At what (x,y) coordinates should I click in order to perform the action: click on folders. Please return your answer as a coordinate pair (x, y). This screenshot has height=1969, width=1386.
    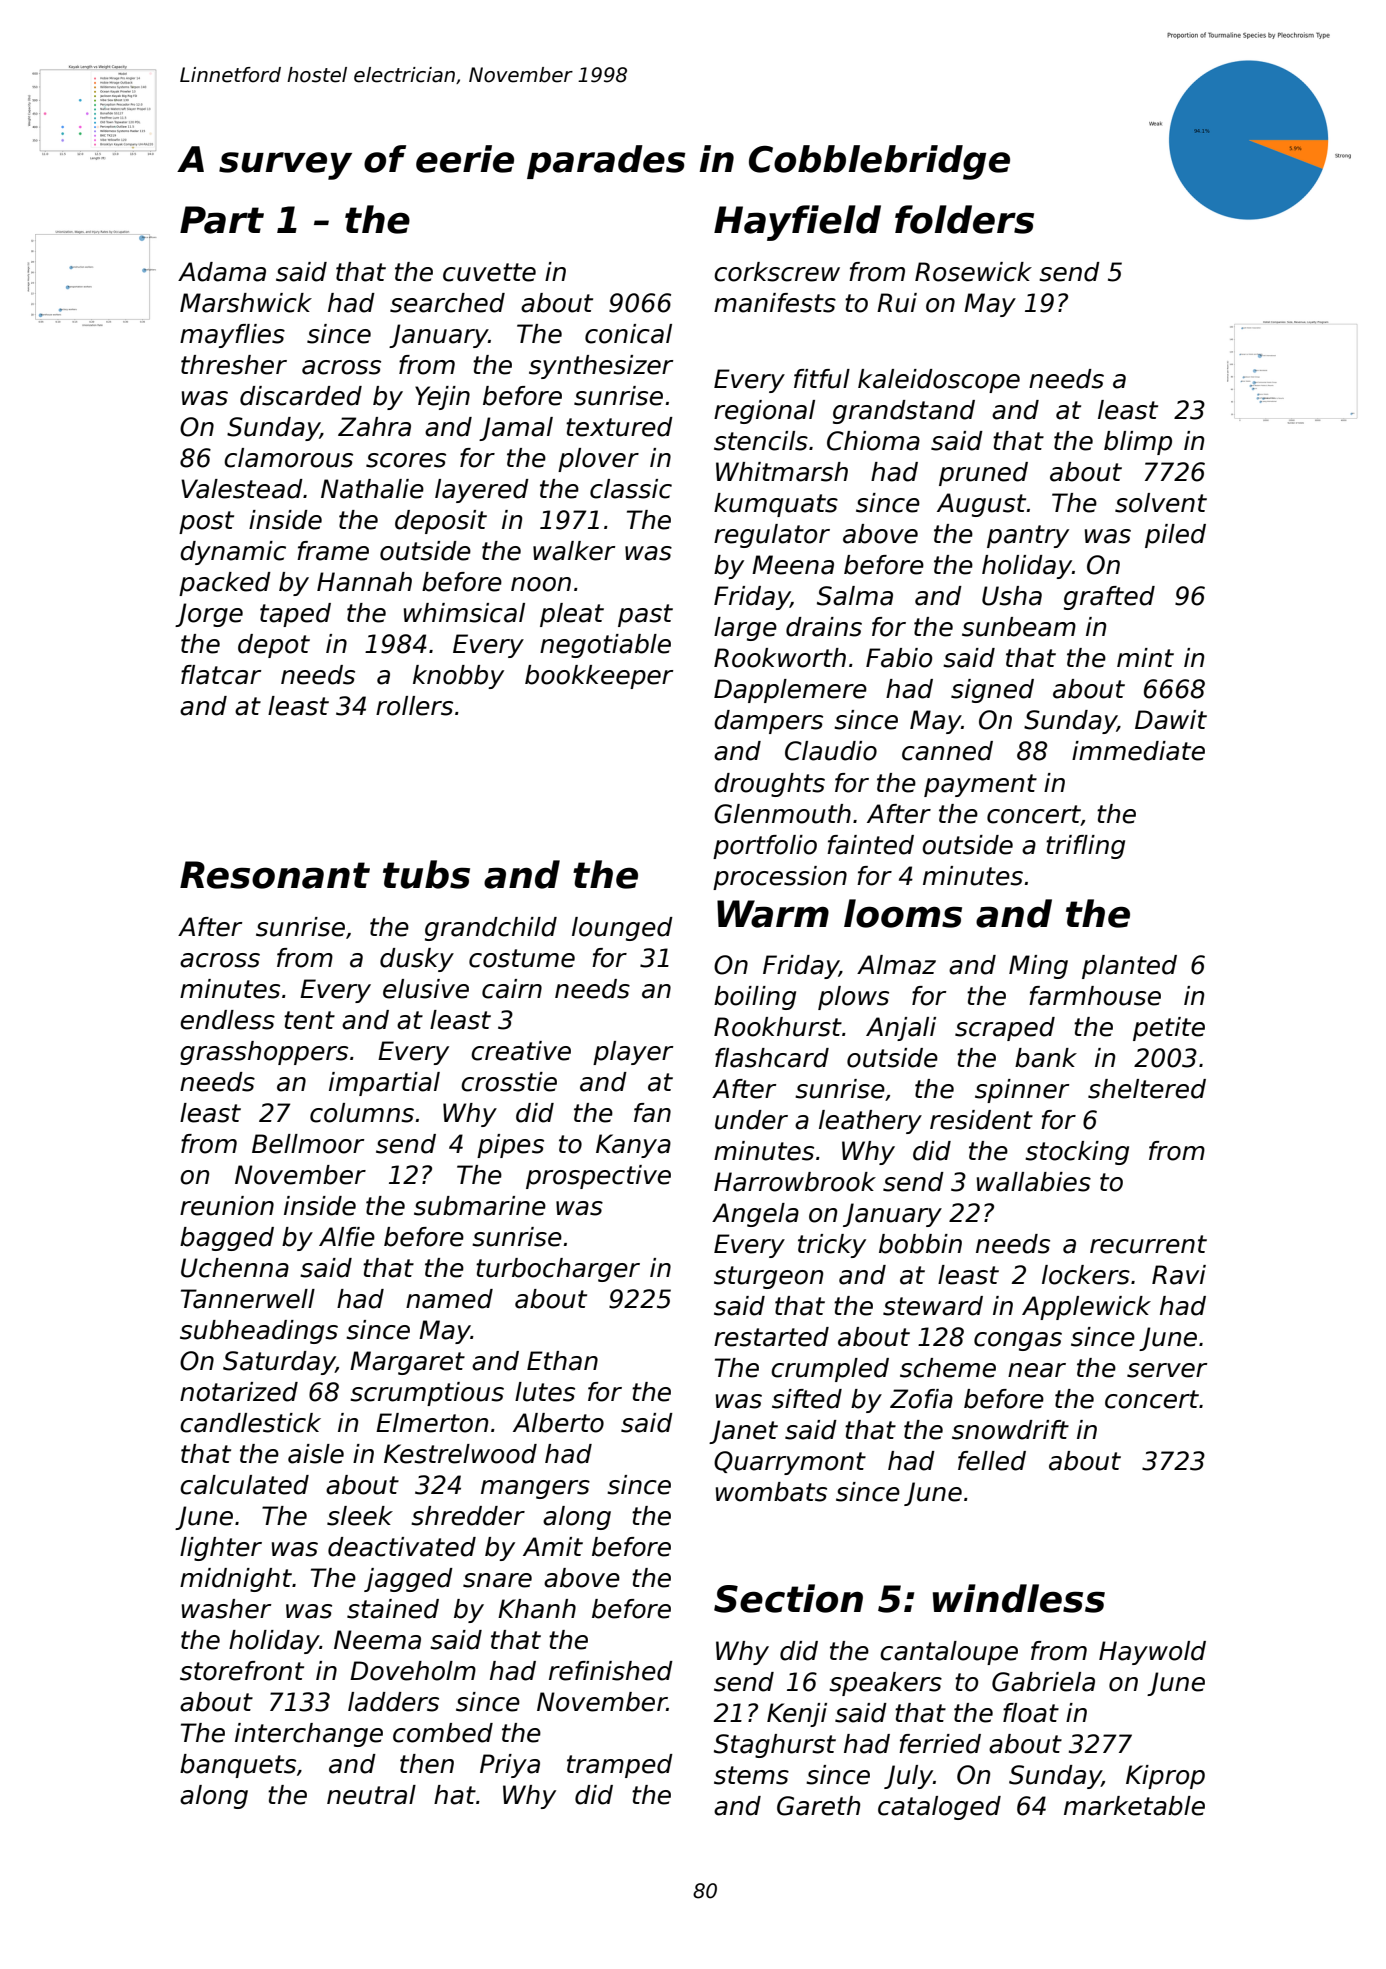
    Looking at the image, I should click on (964, 219).
